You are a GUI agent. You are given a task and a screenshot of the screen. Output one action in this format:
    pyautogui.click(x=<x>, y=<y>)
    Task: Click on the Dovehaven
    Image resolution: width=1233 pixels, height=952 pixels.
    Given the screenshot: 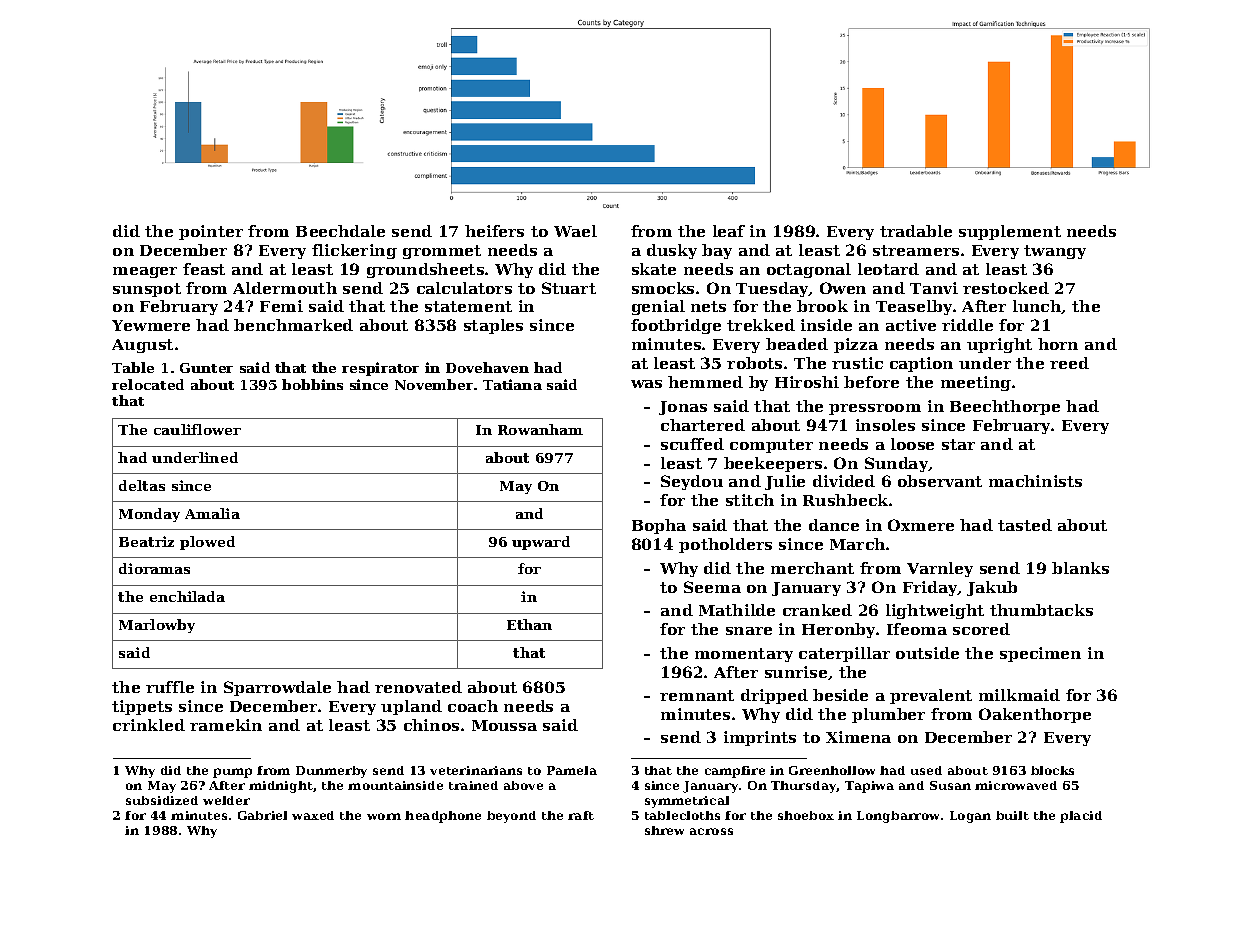 What is the action you would take?
    pyautogui.click(x=487, y=367)
